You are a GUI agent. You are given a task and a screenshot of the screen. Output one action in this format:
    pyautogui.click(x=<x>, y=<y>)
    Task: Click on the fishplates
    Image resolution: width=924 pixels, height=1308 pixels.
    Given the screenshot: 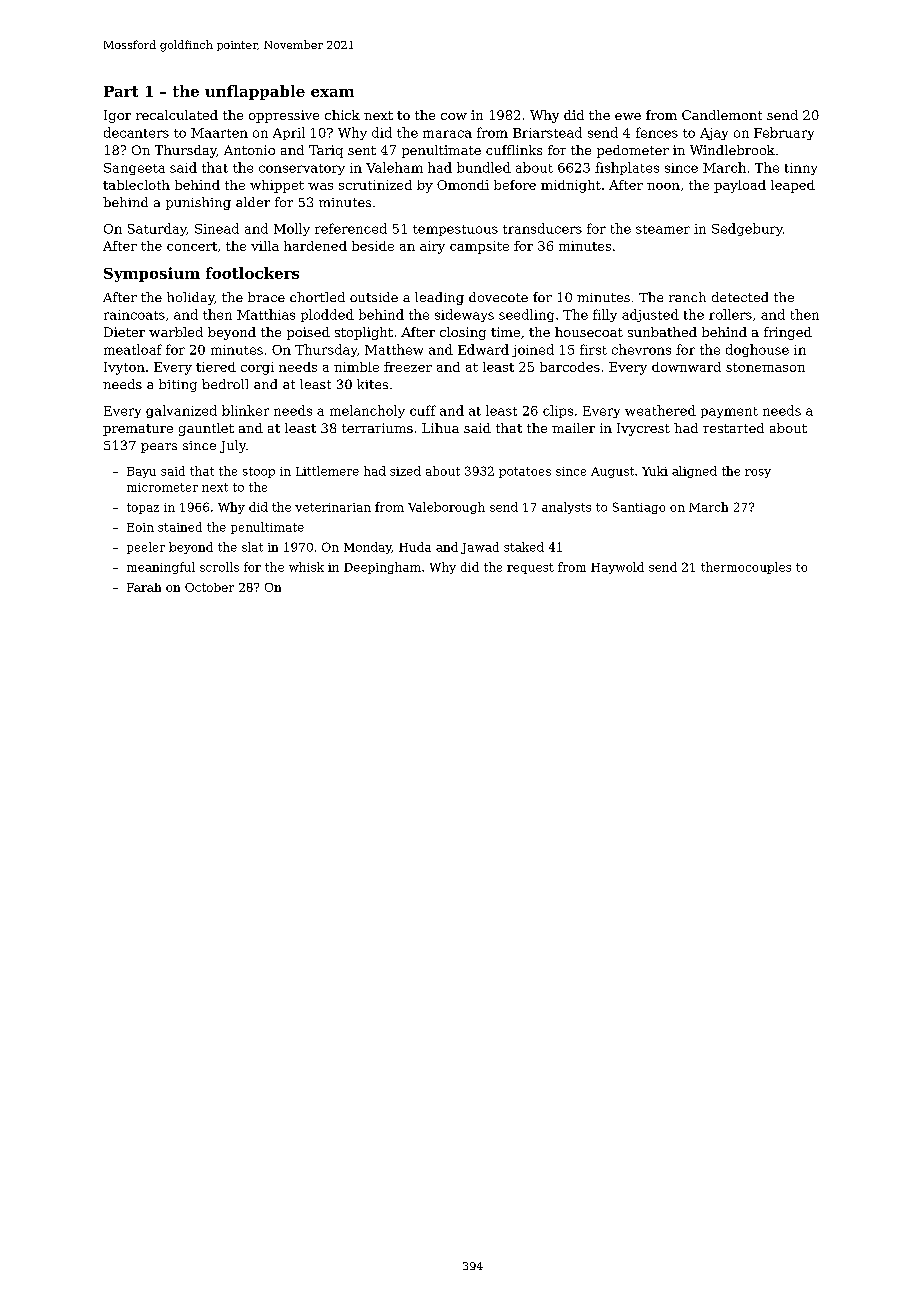 What is the action you would take?
    pyautogui.click(x=627, y=168)
